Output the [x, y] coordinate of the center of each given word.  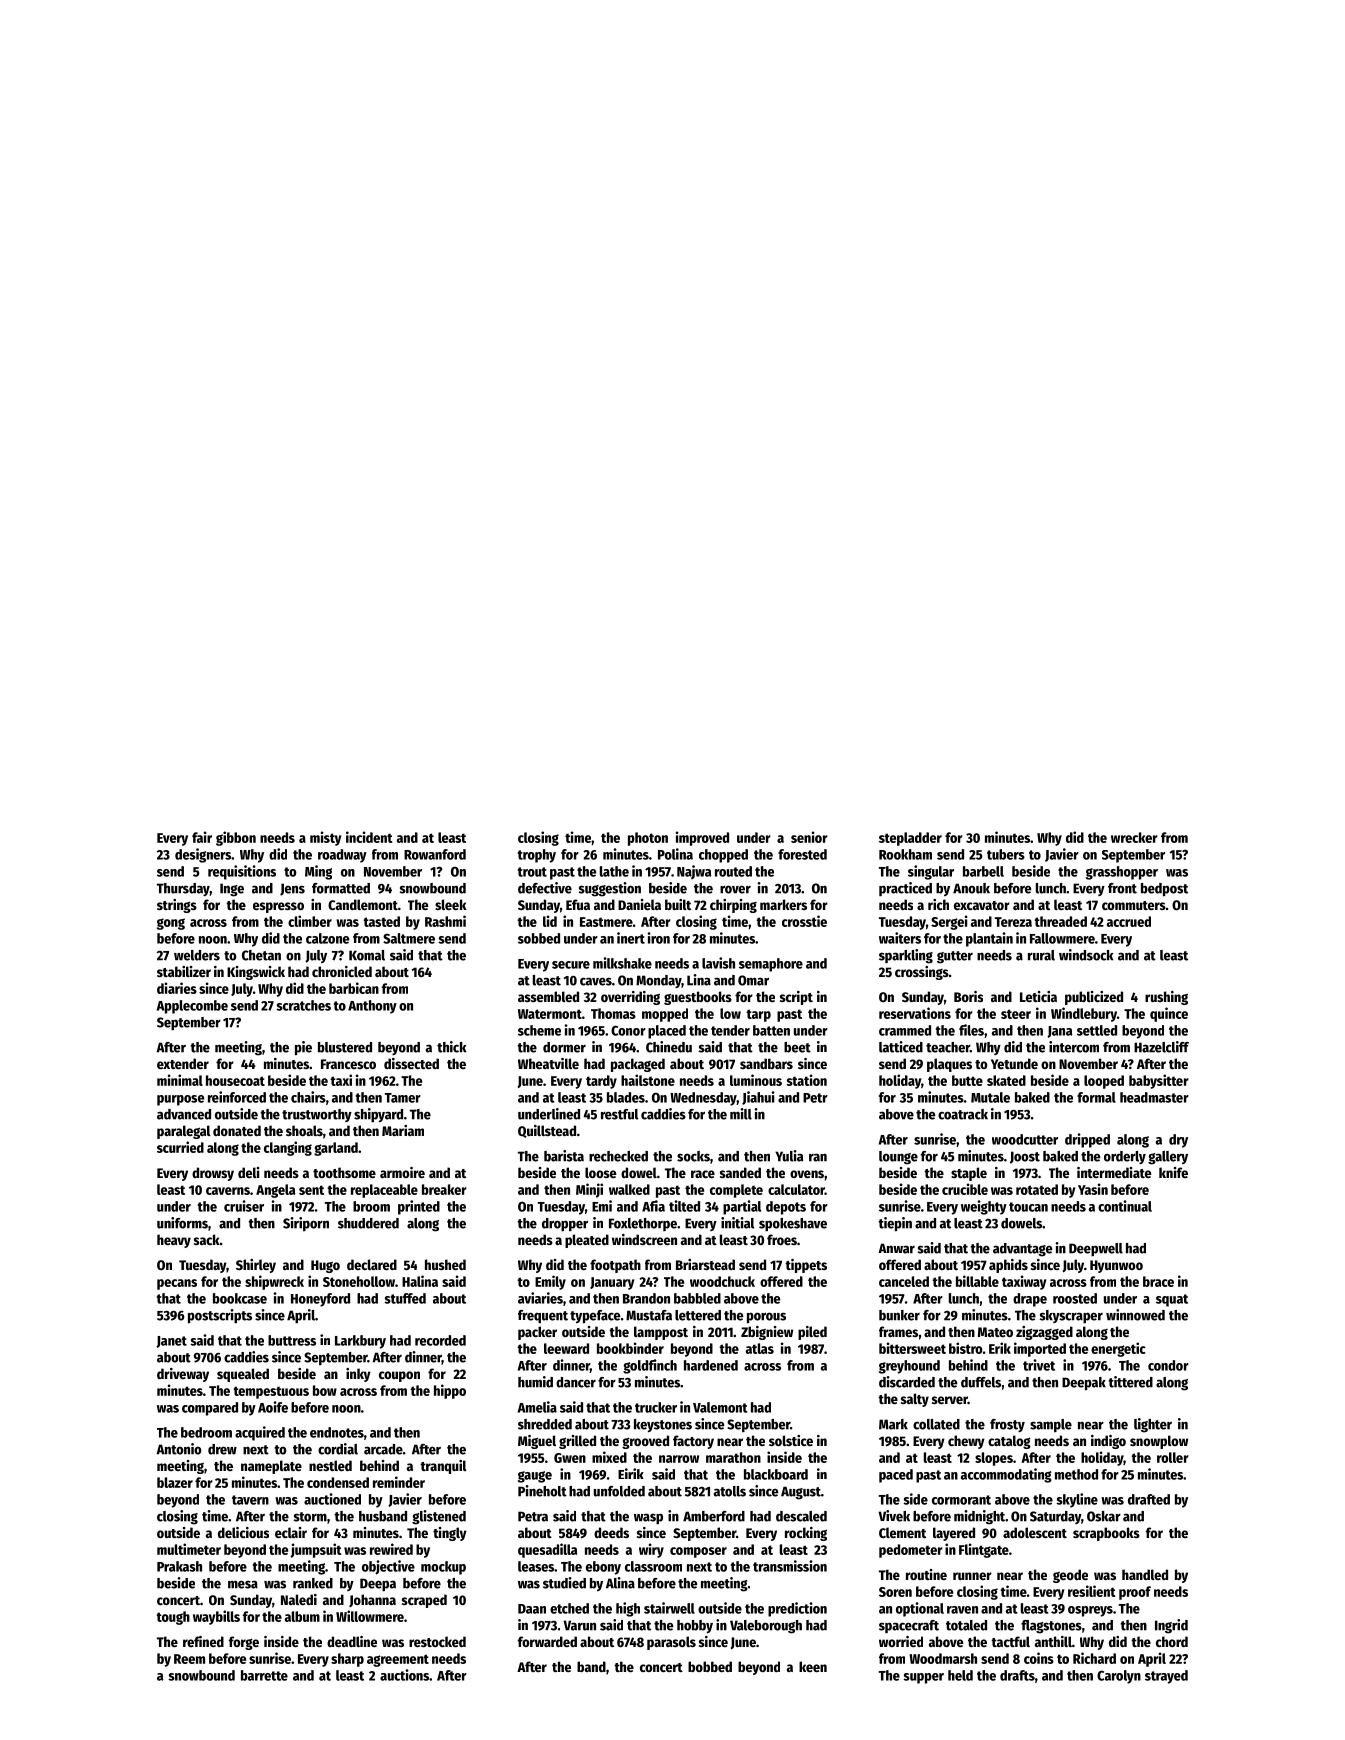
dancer [576, 1382]
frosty [1007, 1425]
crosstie [804, 921]
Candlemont [363, 904]
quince [1169, 1014]
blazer [175, 1482]
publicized [1094, 998]
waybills [216, 1617]
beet [797, 1047]
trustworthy [317, 1115]
